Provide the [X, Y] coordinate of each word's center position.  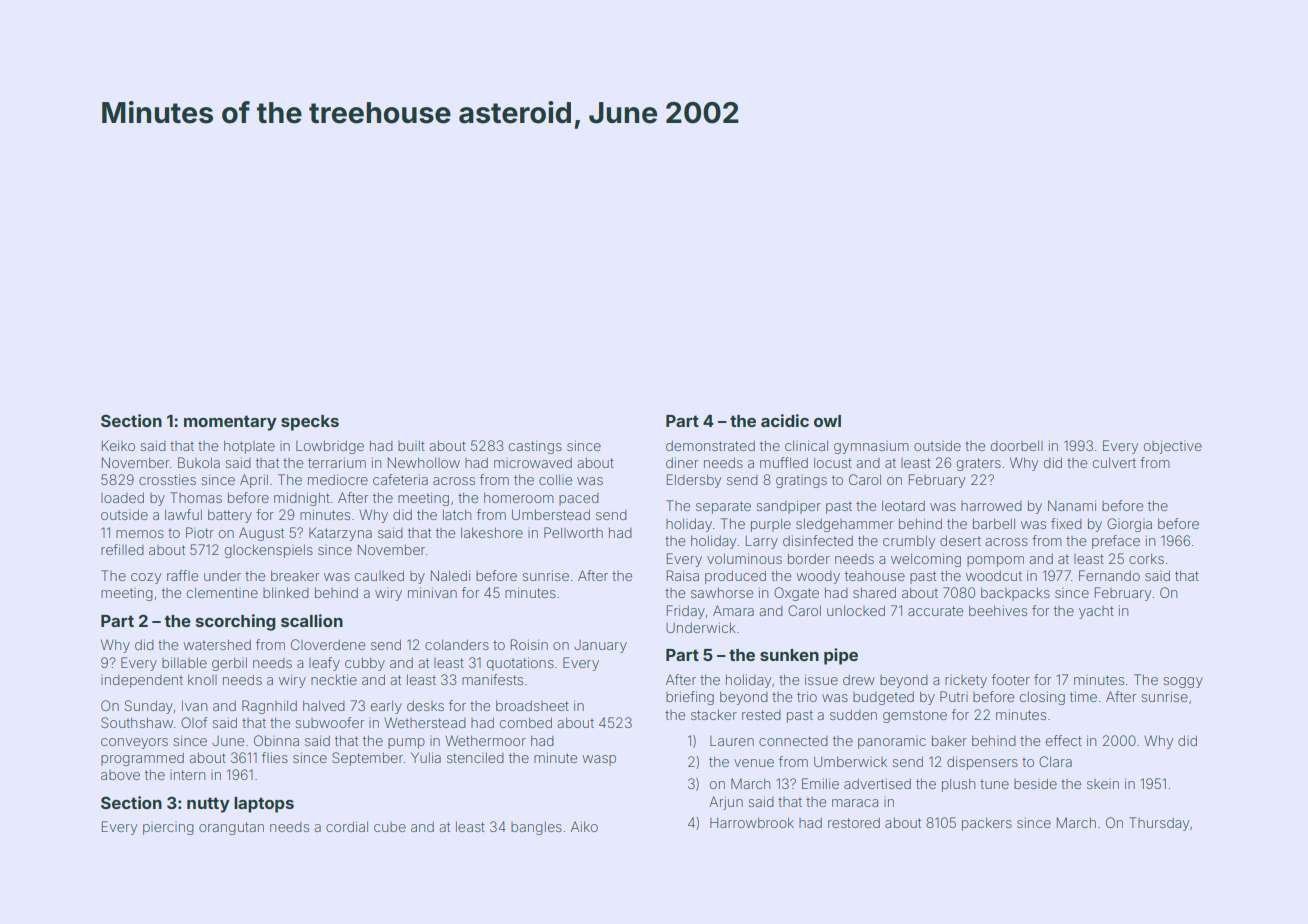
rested [761, 715]
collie [555, 479]
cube [390, 827]
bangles [536, 828]
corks [1146, 558]
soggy [1183, 682]
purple [771, 525]
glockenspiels [269, 551]
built [411, 445]
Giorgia [1129, 525]
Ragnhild [269, 707]
